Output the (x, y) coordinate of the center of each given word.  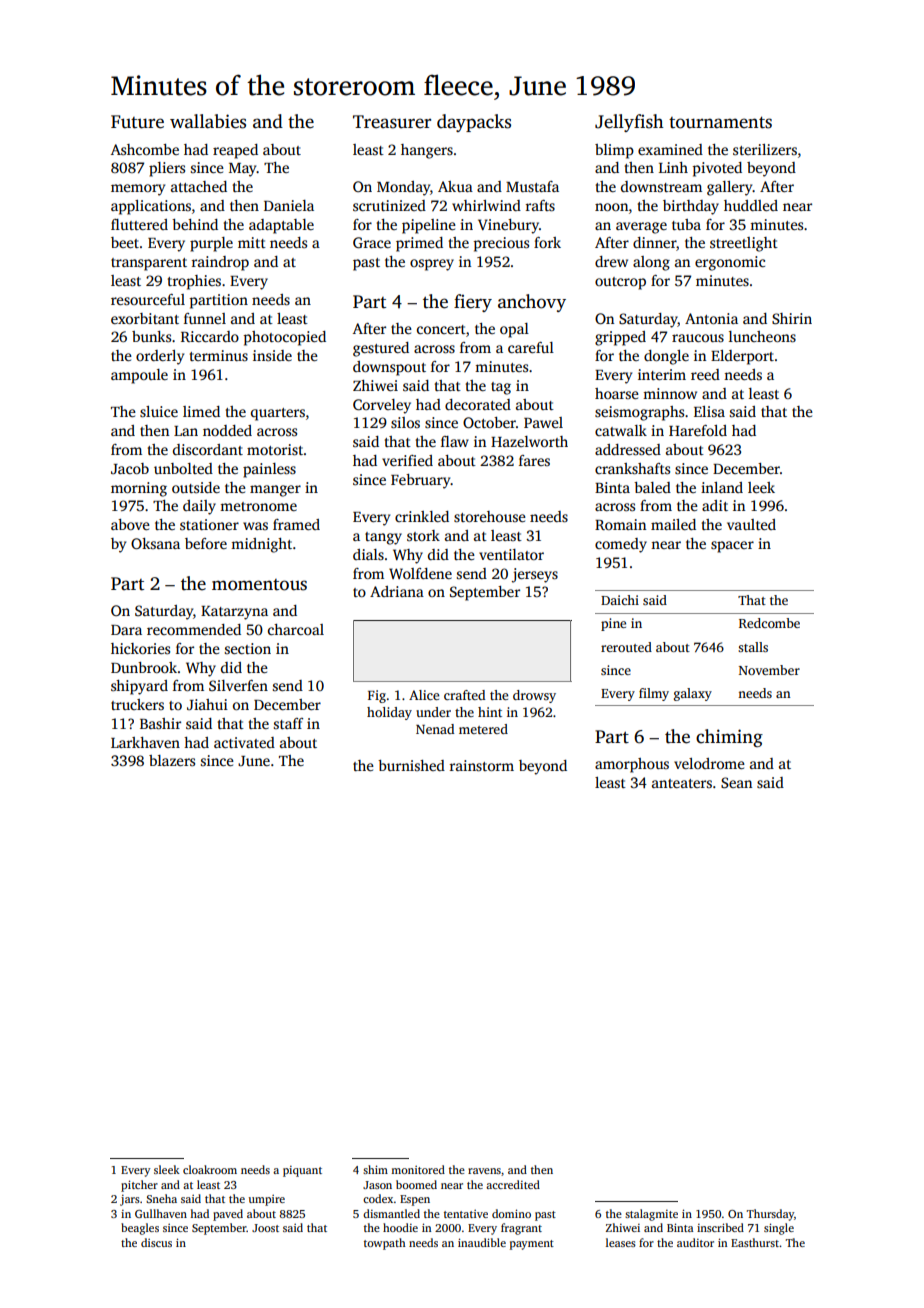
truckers (137, 704)
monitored (418, 1169)
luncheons (762, 336)
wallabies (208, 121)
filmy (654, 694)
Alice (424, 695)
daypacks (474, 123)
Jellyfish (629, 123)
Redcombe (769, 623)
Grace (372, 242)
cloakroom (210, 1169)
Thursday (770, 1215)
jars (130, 1200)
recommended (194, 629)
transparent (149, 264)
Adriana (397, 591)
